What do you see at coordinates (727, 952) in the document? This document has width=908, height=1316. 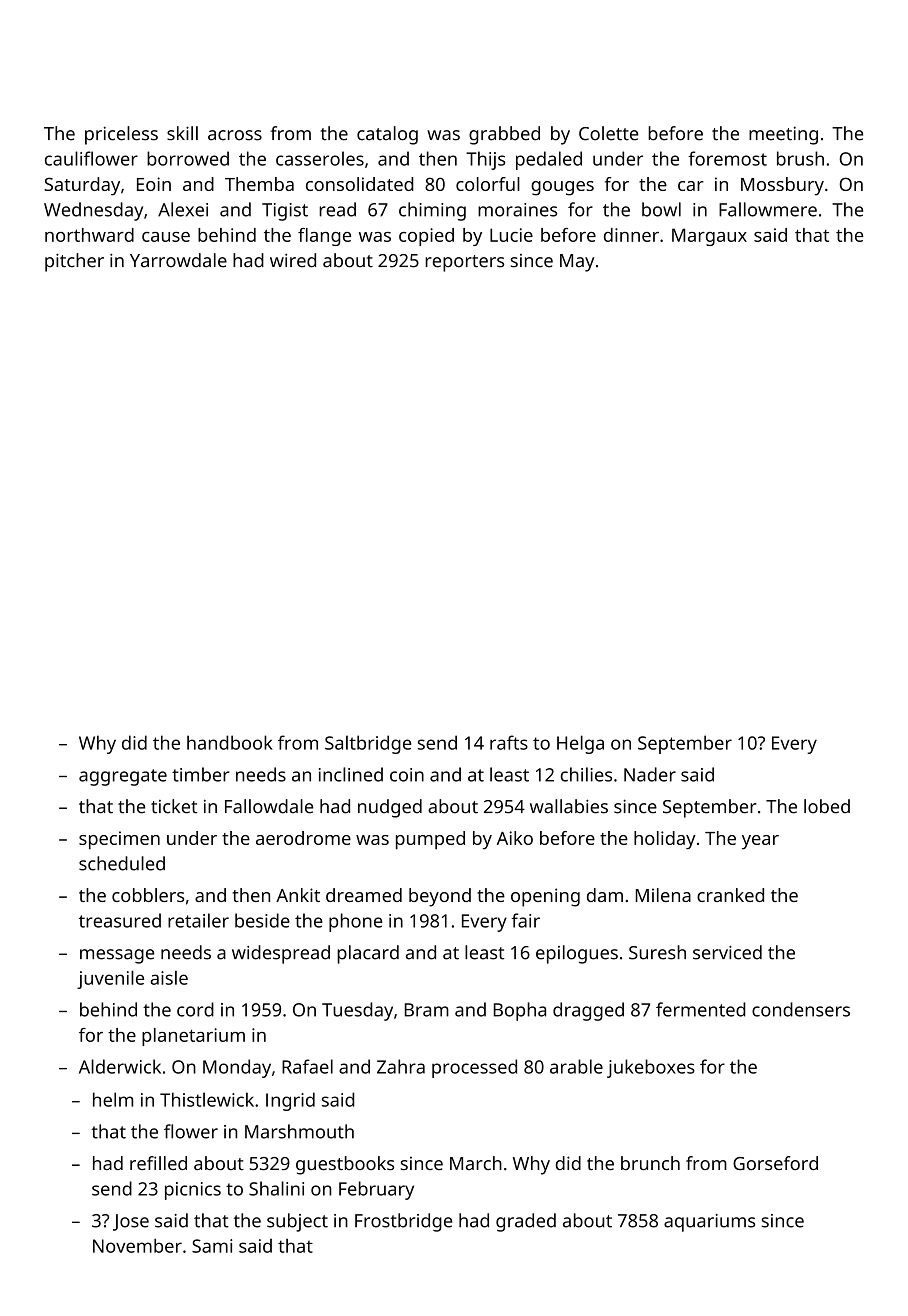 I see `serviced` at bounding box center [727, 952].
